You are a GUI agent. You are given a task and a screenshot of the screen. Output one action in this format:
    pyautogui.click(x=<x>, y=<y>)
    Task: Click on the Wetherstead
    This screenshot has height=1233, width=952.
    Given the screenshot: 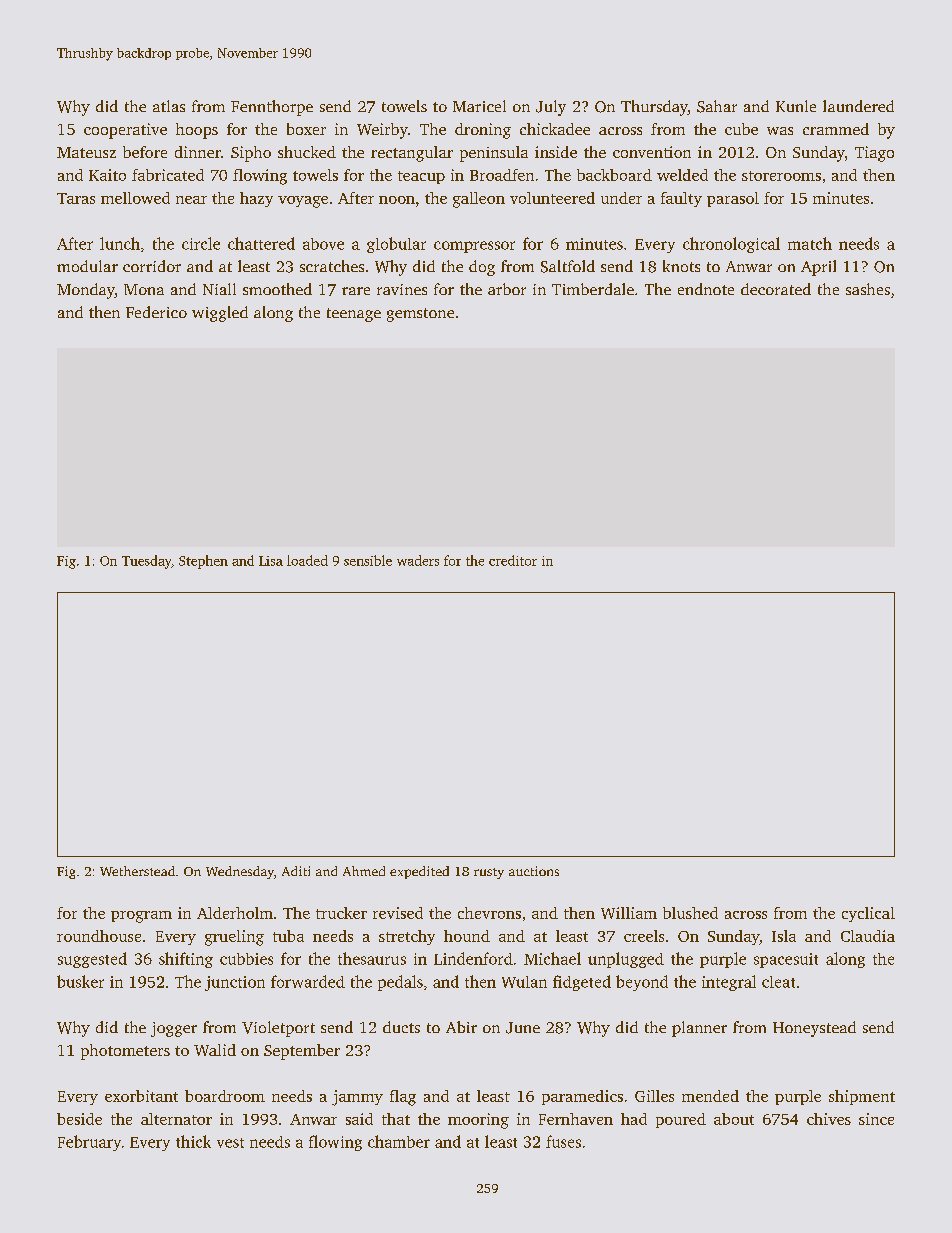 What is the action you would take?
    pyautogui.click(x=137, y=871)
